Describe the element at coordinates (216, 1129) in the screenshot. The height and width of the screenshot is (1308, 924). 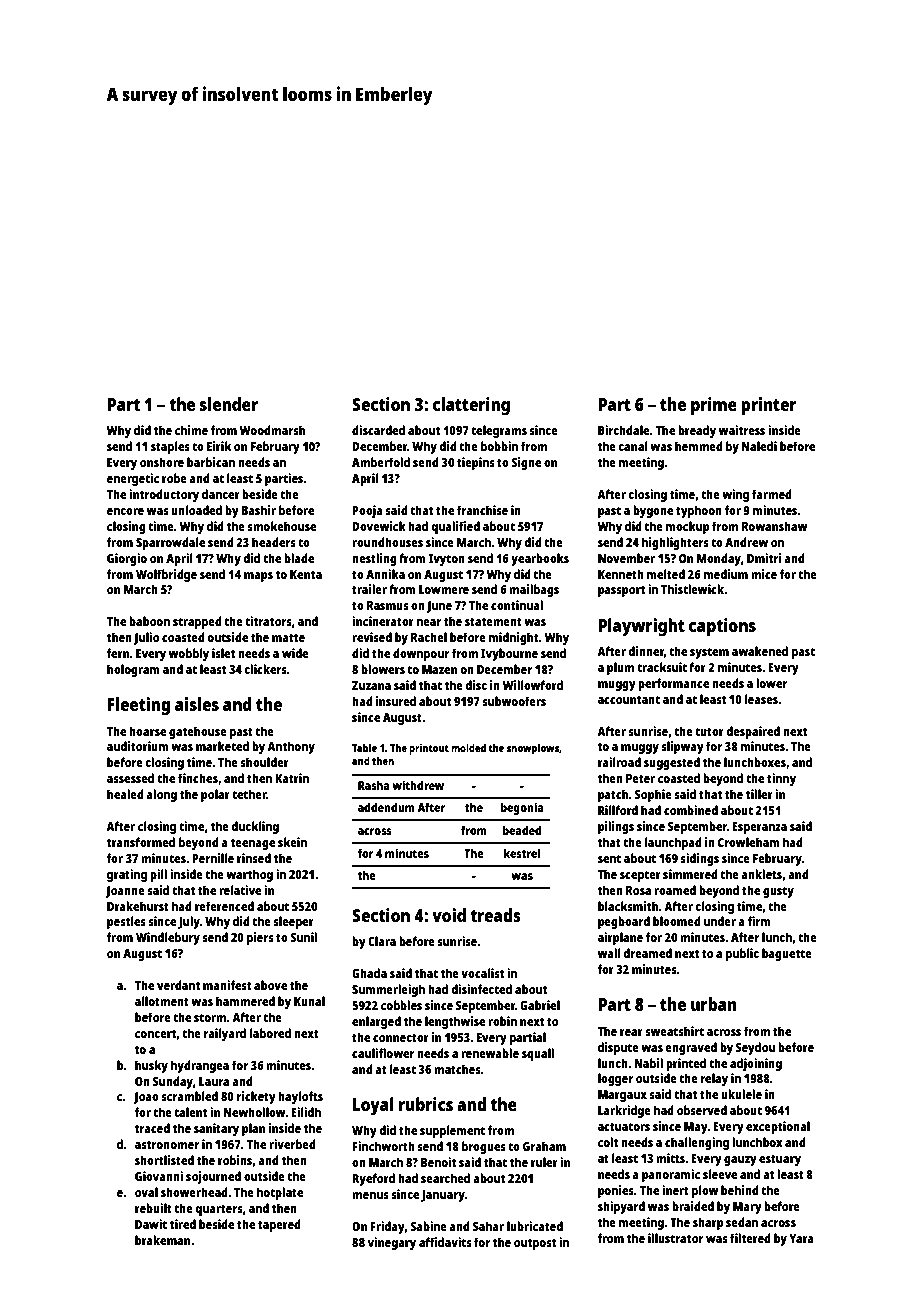
I see `sanitary` at that location.
